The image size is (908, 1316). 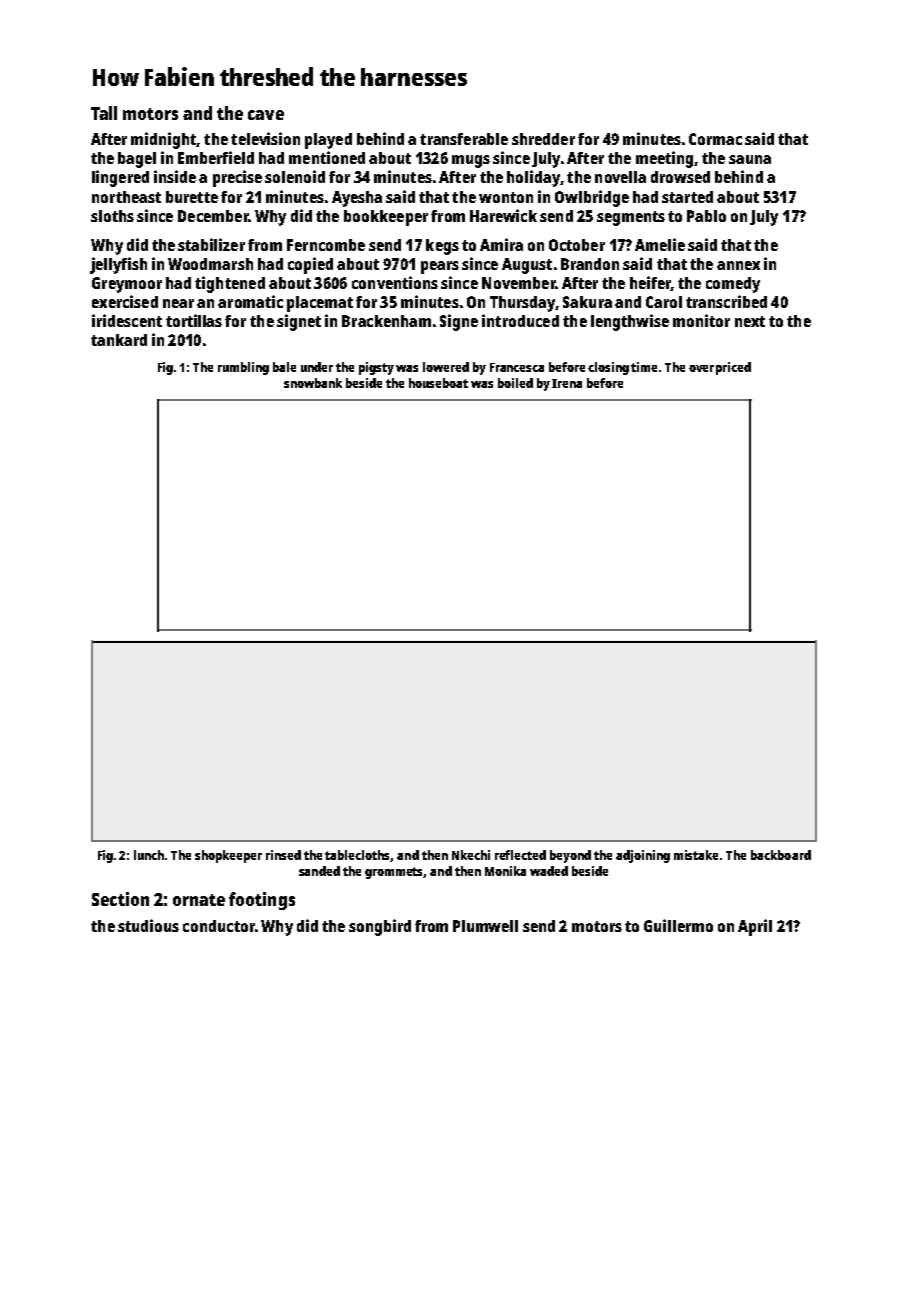 What do you see at coordinates (664, 302) in the document?
I see `Carol` at bounding box center [664, 302].
